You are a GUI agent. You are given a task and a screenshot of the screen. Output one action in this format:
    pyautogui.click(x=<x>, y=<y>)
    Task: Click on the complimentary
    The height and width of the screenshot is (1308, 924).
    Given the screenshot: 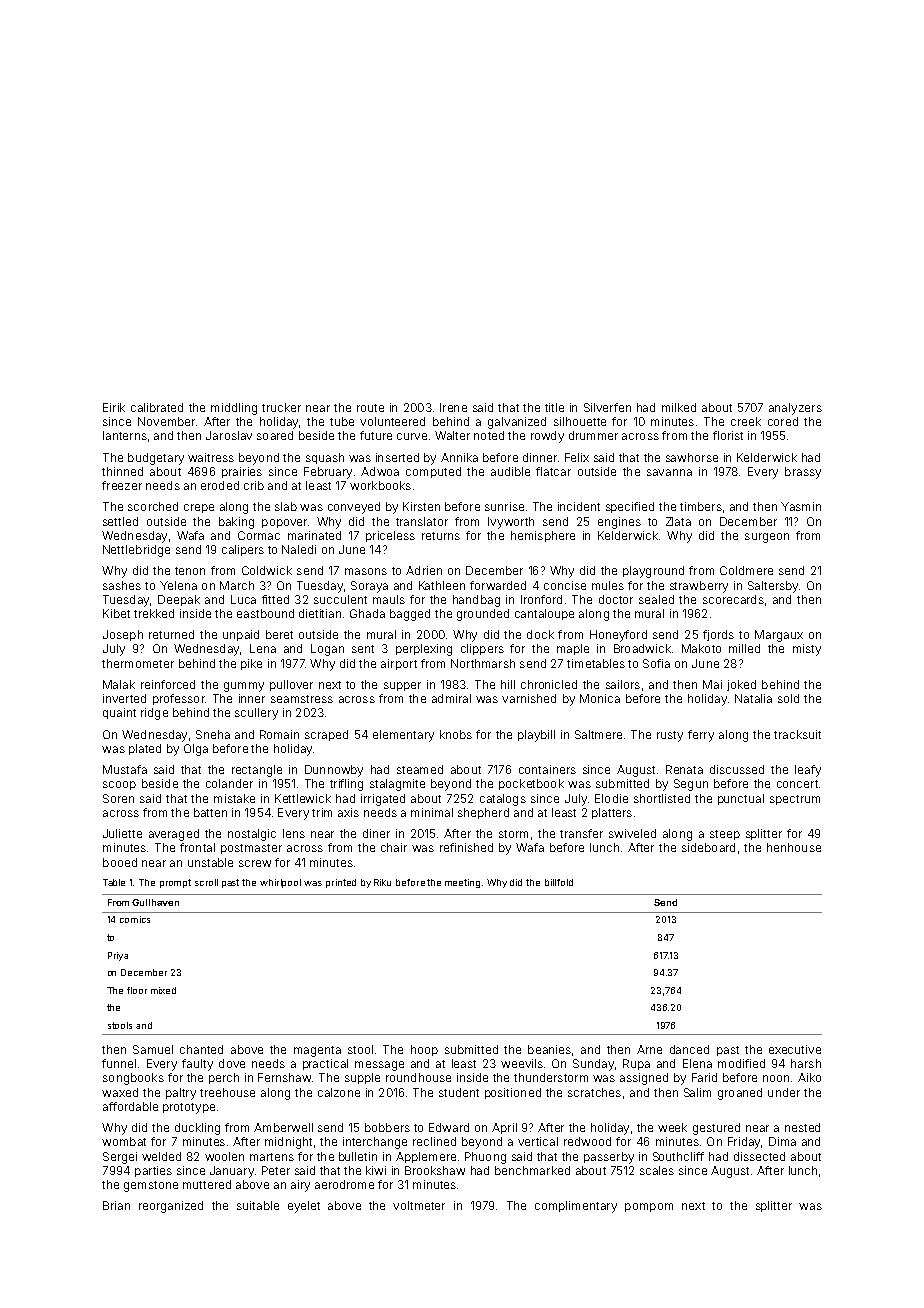 What is the action you would take?
    pyautogui.click(x=576, y=1207)
